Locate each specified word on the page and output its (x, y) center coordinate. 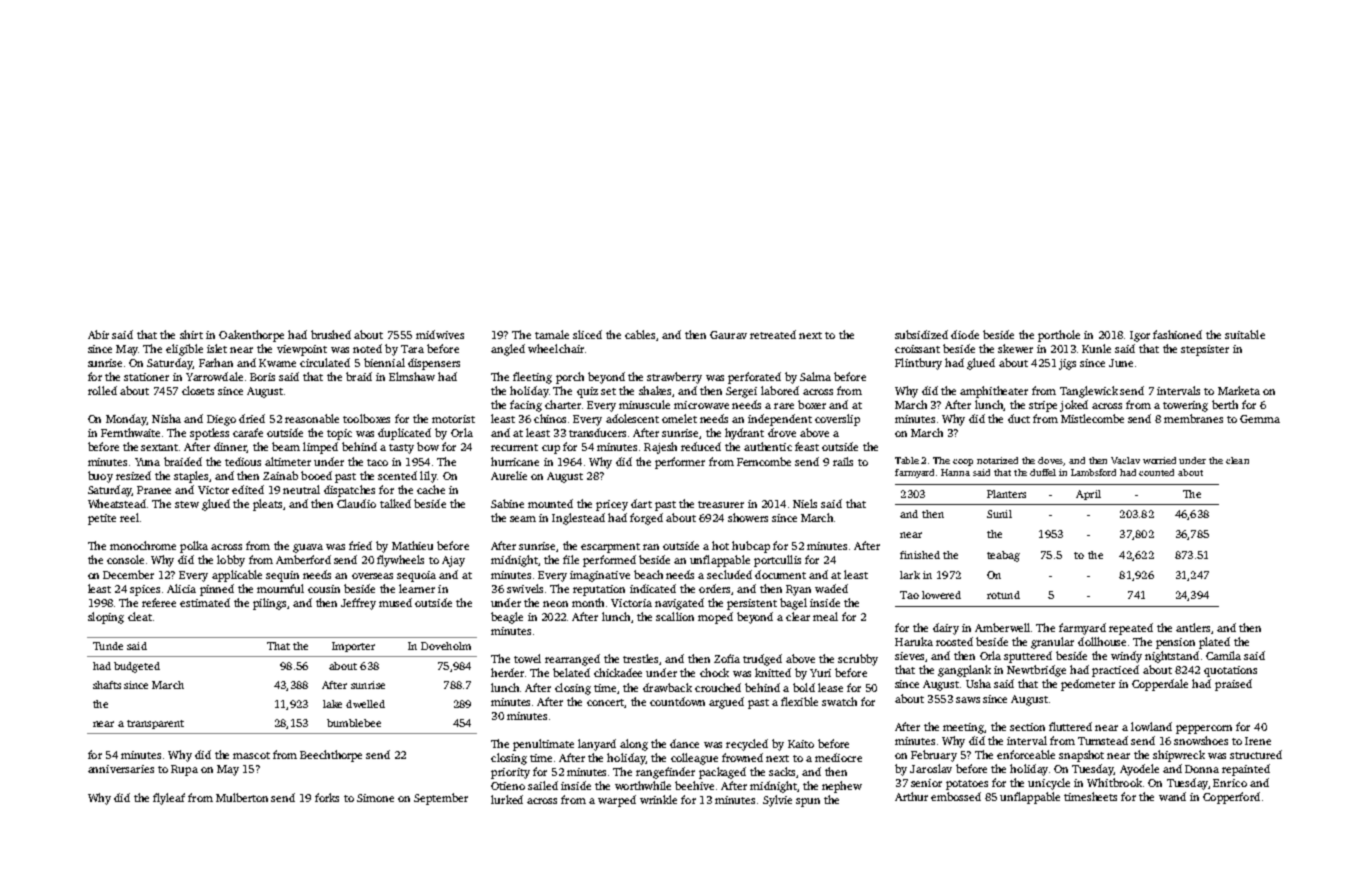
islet (217, 348)
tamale (552, 334)
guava (308, 548)
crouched (718, 687)
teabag (1003, 556)
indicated (653, 588)
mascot (251, 755)
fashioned (1177, 334)
